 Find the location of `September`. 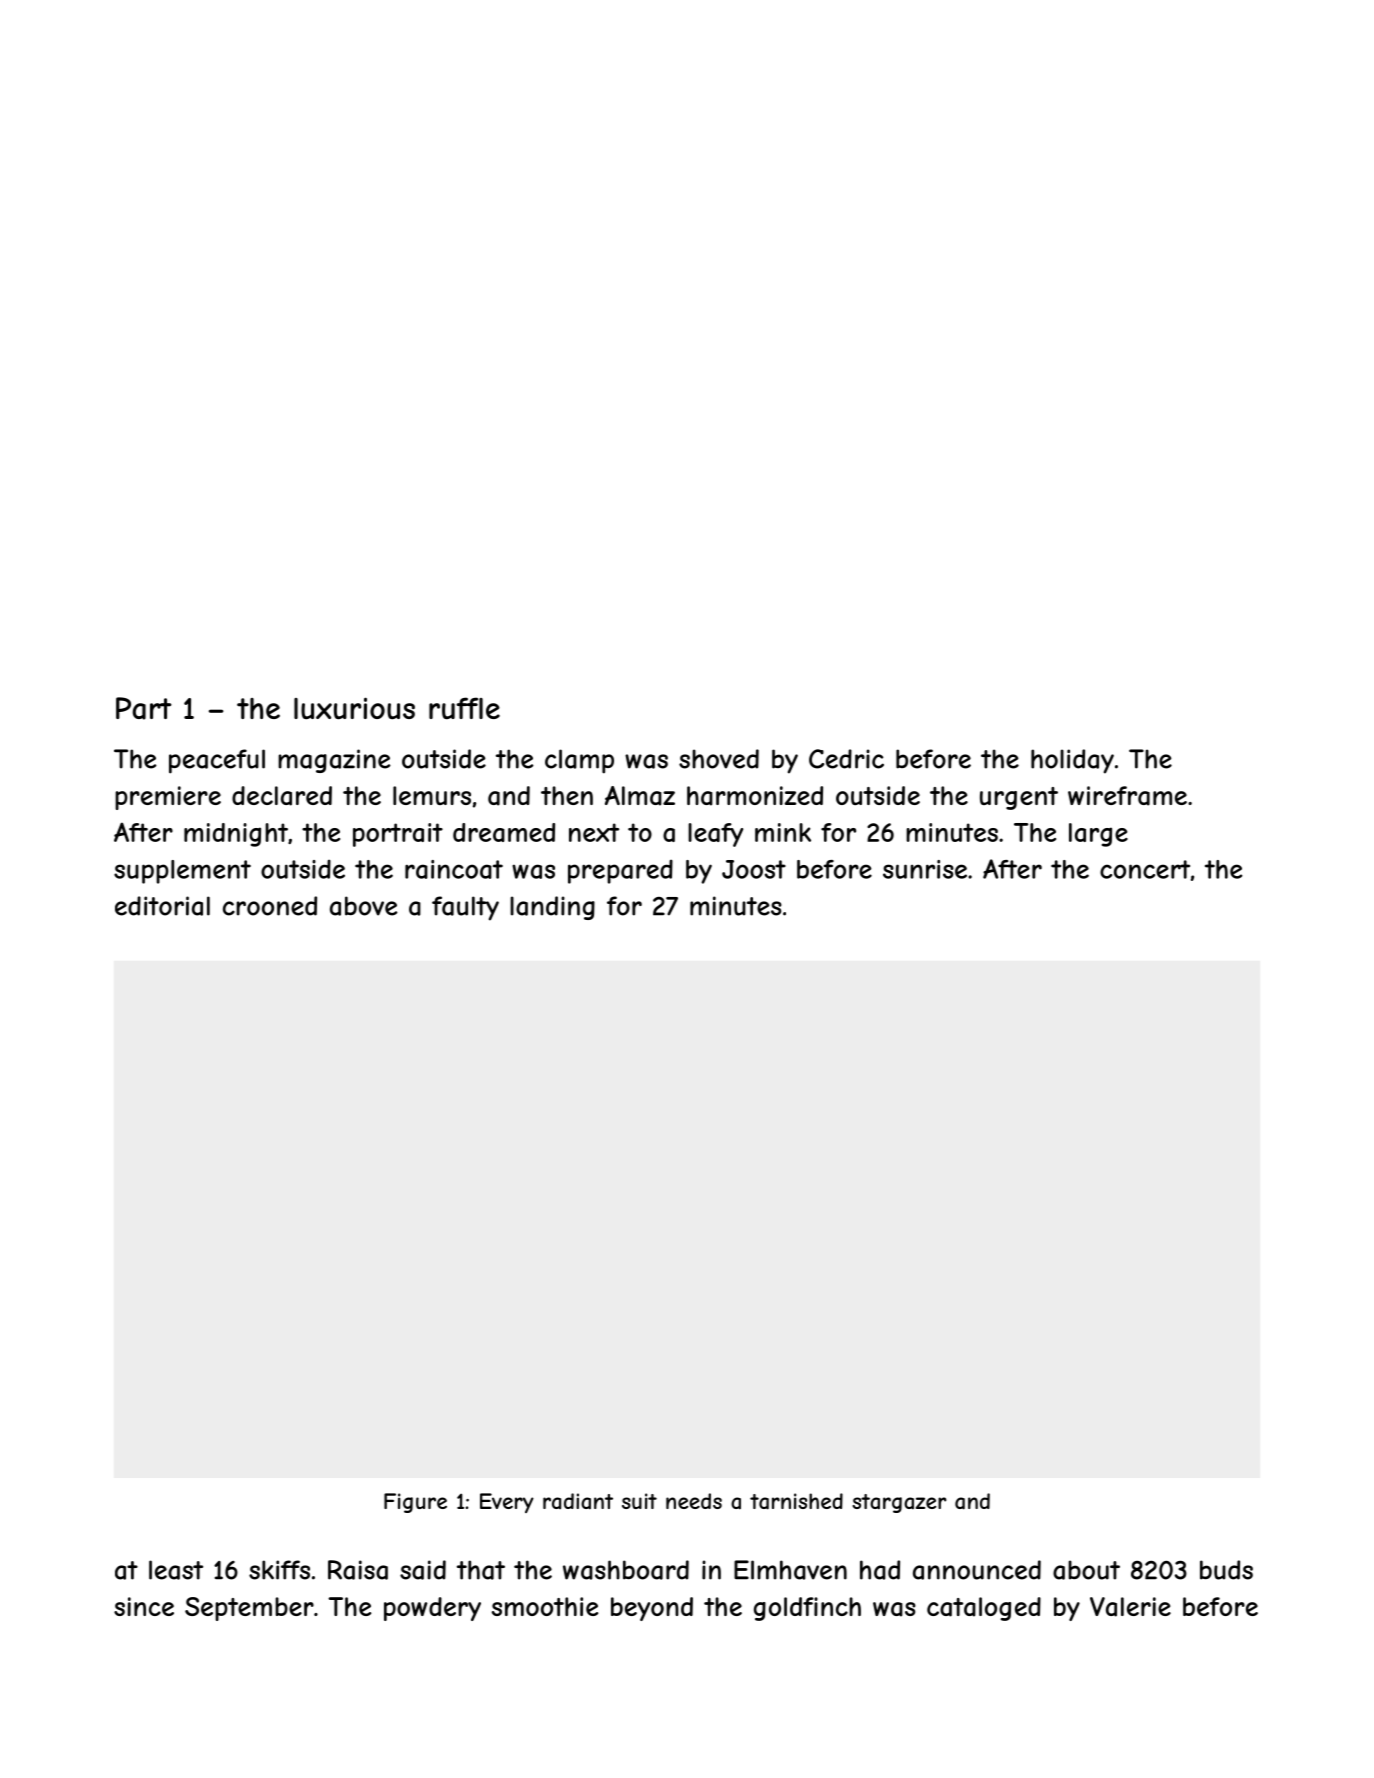

September is located at coordinates (249, 1609).
